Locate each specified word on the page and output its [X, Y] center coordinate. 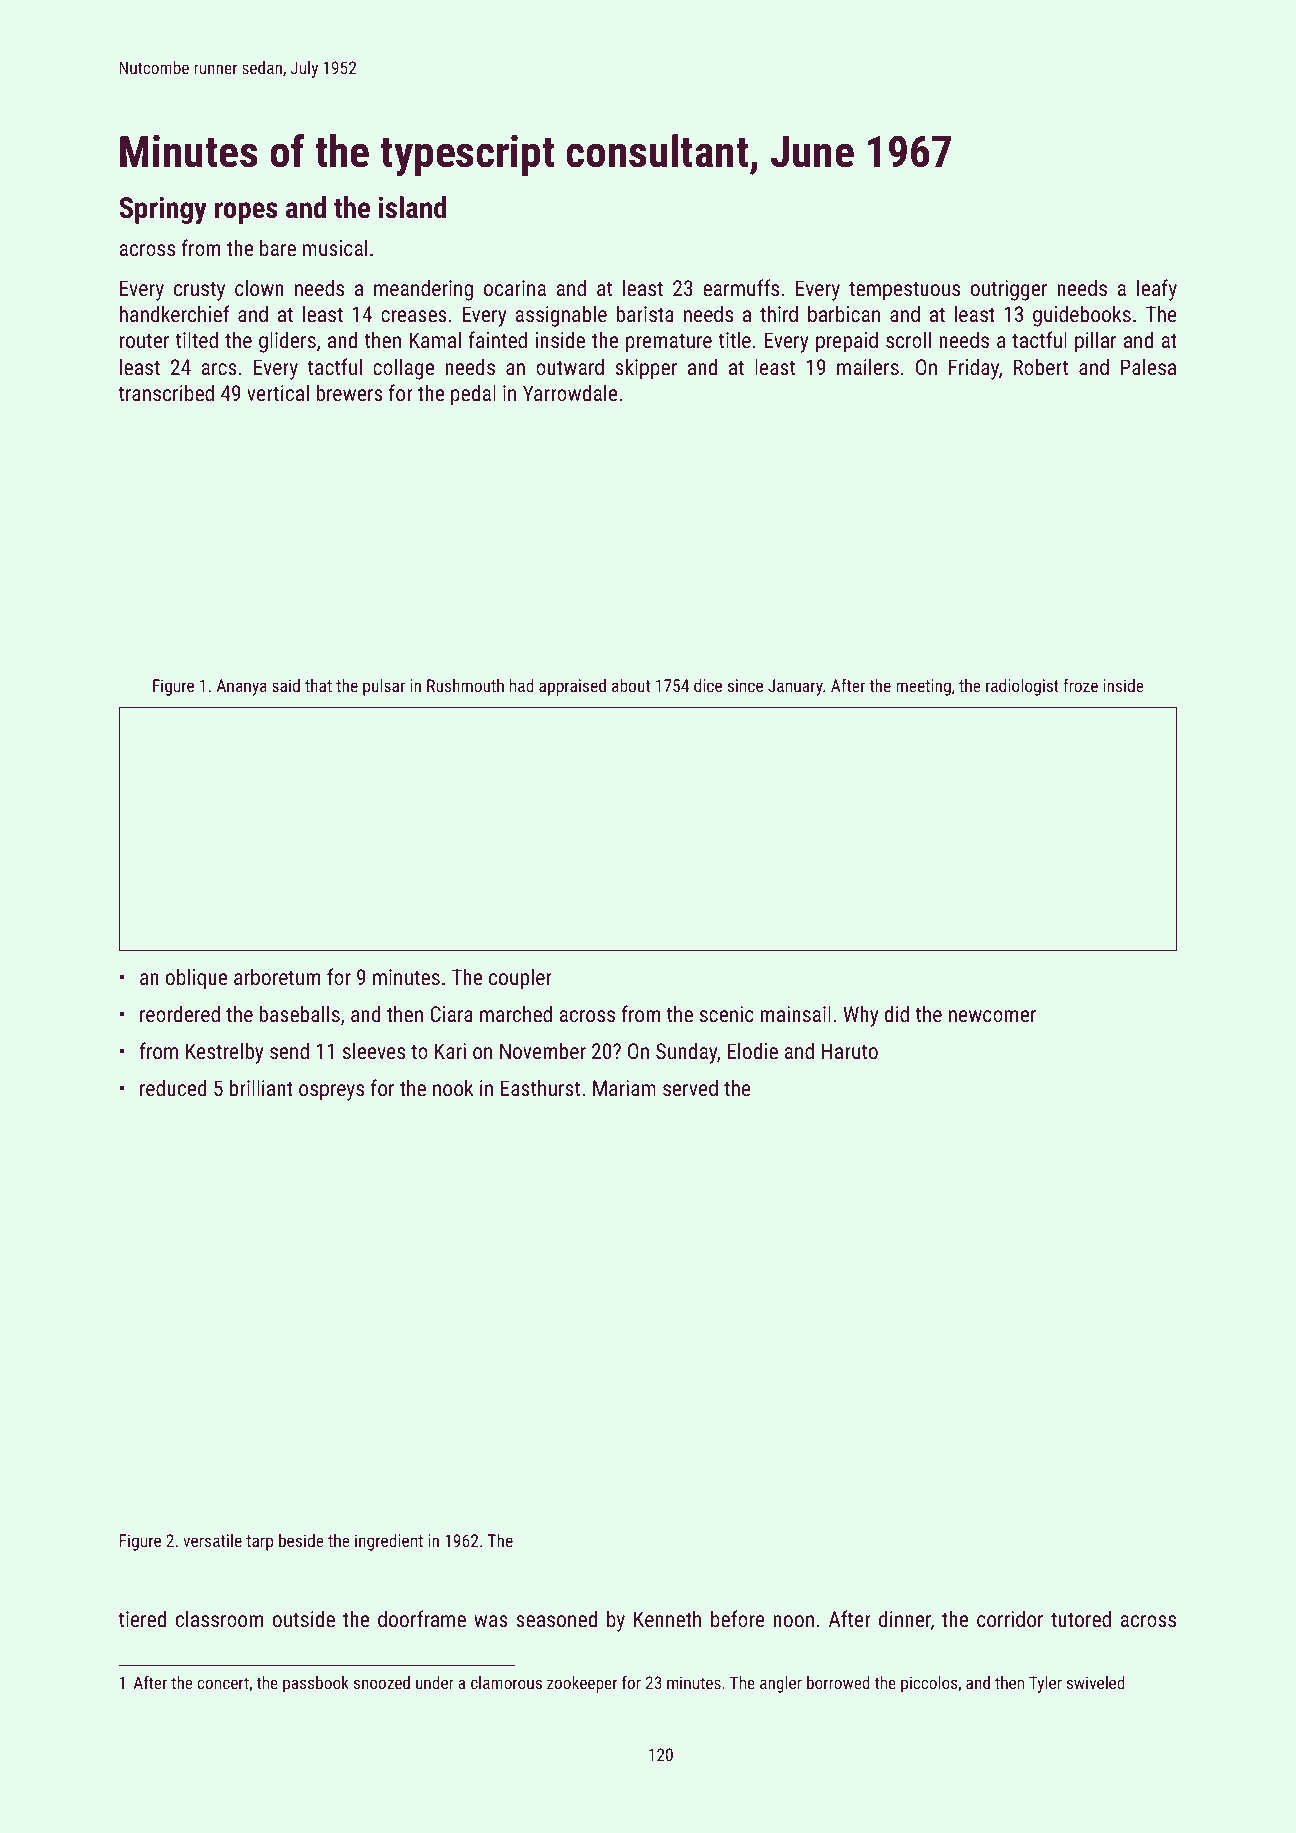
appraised [572, 687]
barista [645, 313]
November [543, 1050]
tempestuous [904, 291]
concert [223, 1683]
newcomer [992, 1016]
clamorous [506, 1682]
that [318, 685]
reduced [173, 1087]
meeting [923, 687]
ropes [246, 213]
